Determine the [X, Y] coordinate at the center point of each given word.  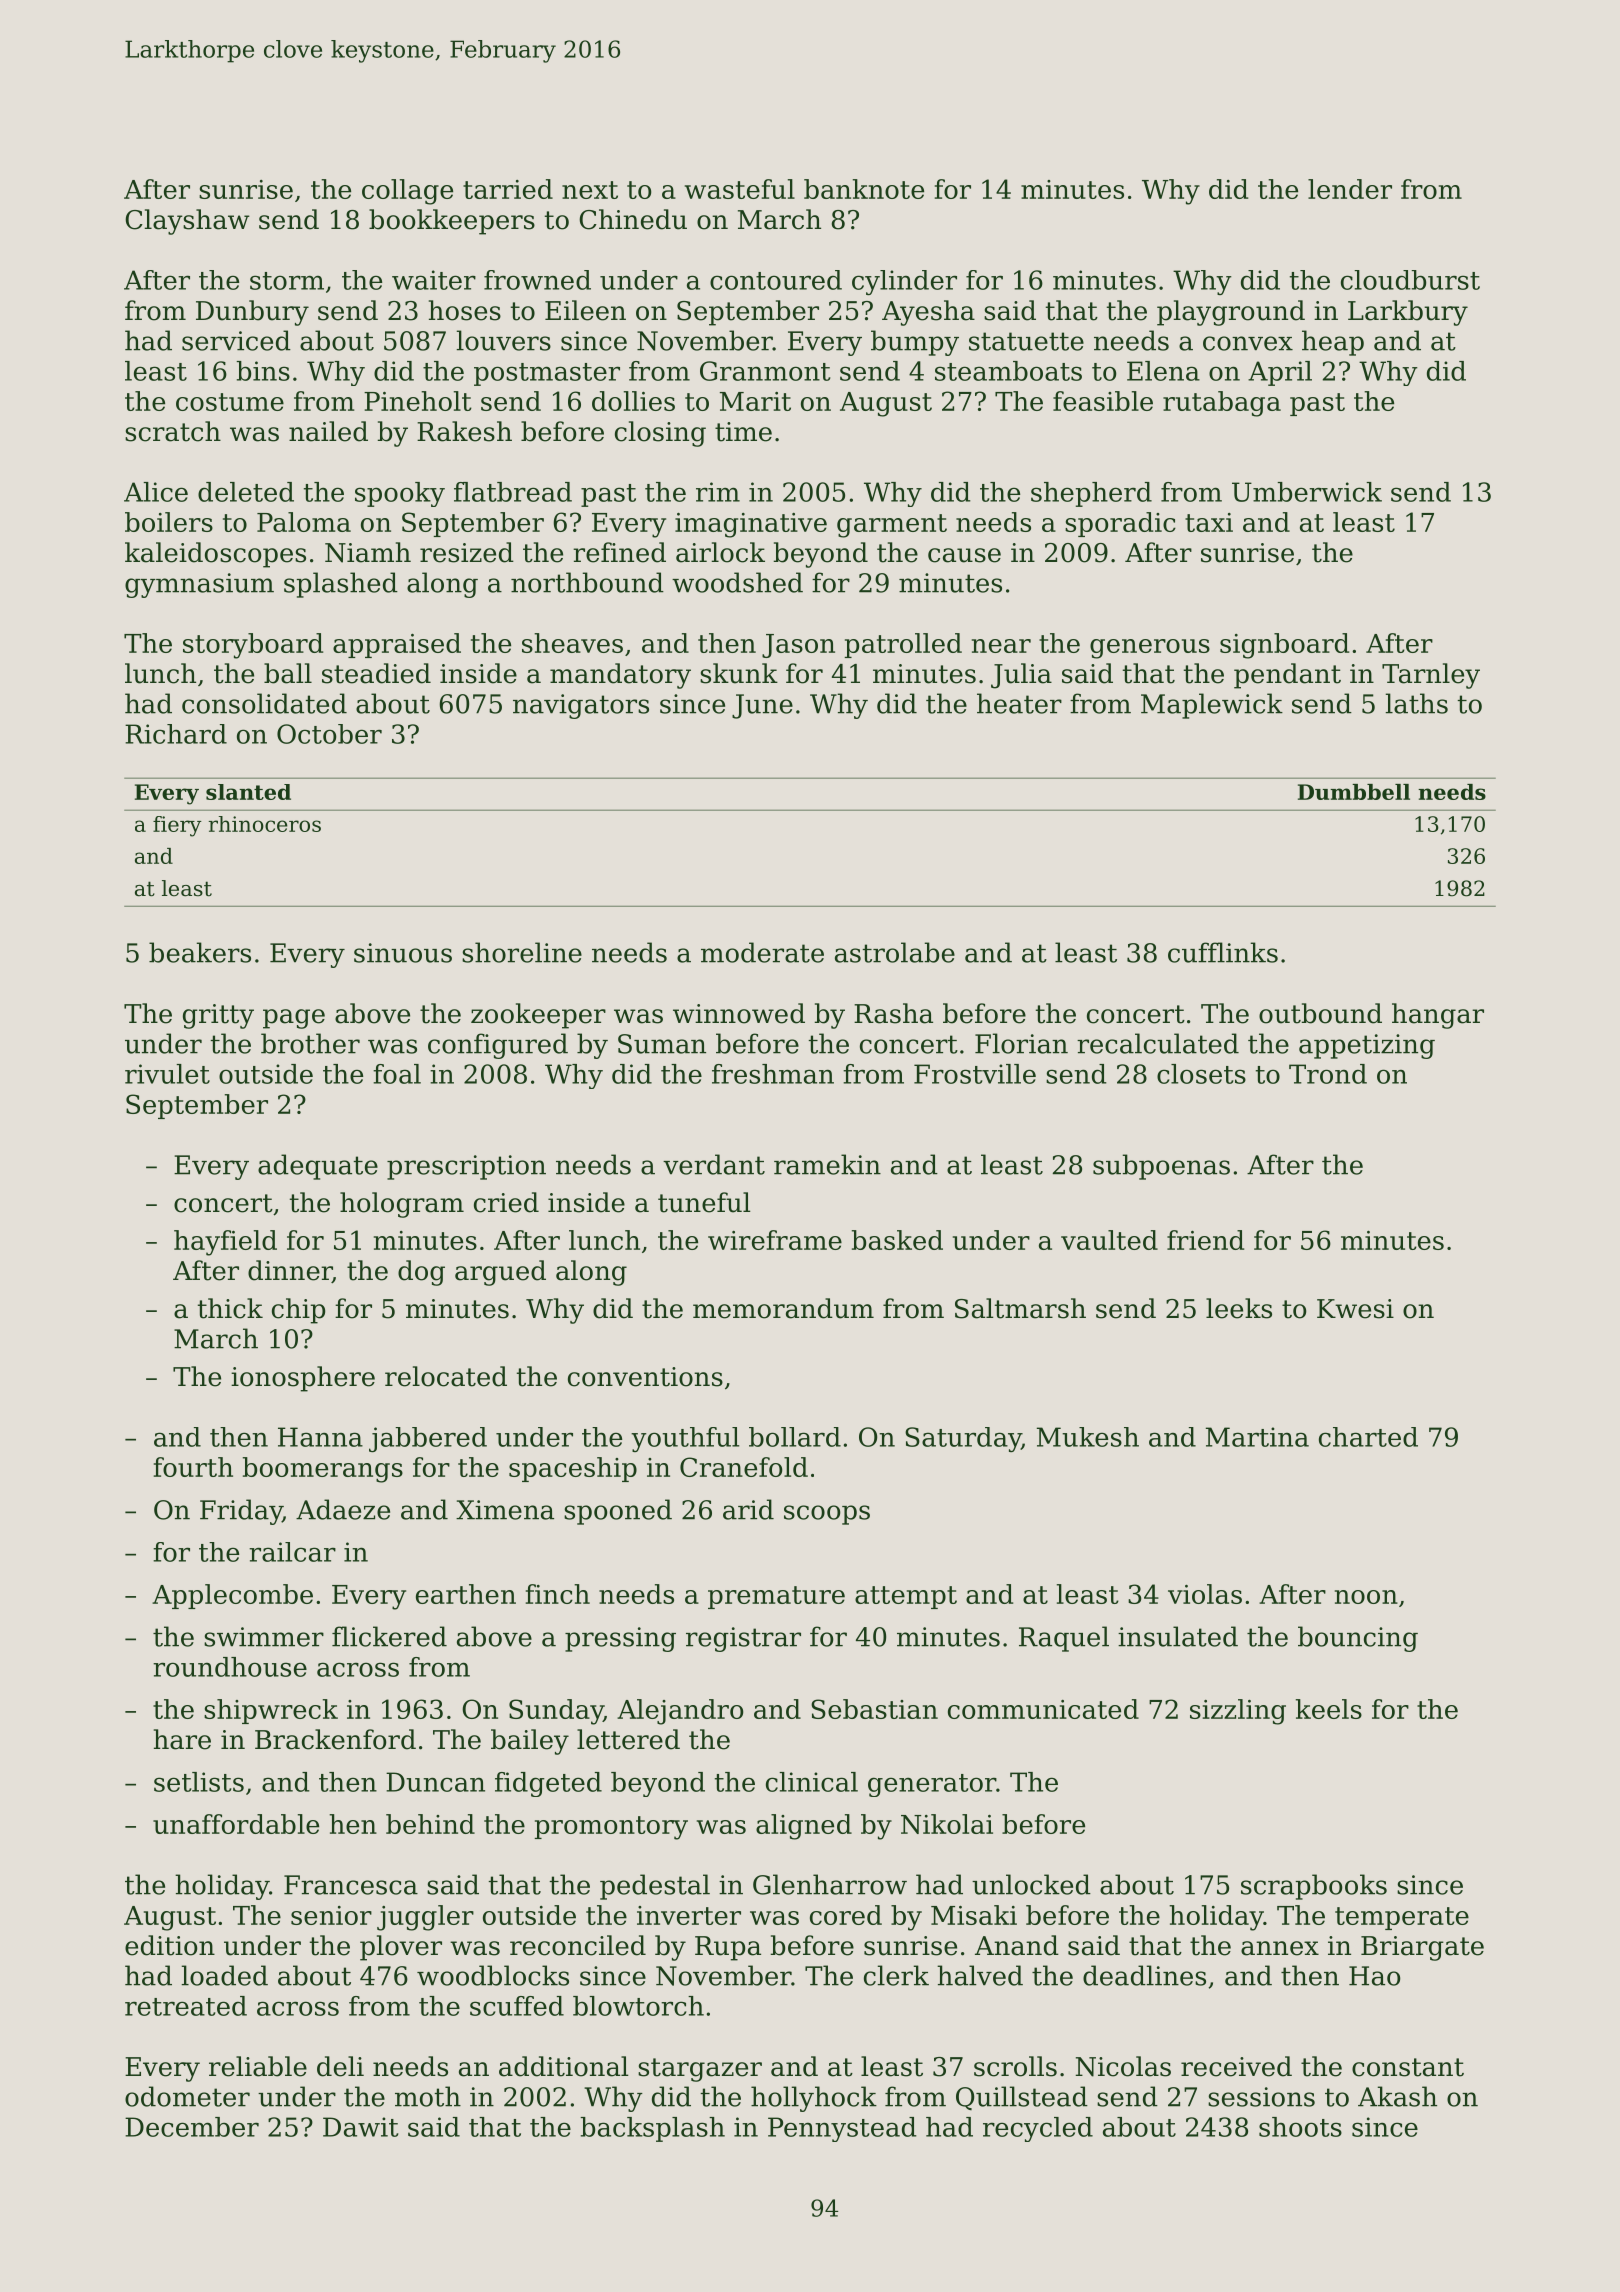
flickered [389, 1636]
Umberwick [1307, 492]
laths [1416, 703]
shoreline [522, 952]
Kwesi [1355, 1309]
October [329, 734]
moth [428, 2096]
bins [263, 371]
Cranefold [744, 1467]
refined [619, 552]
